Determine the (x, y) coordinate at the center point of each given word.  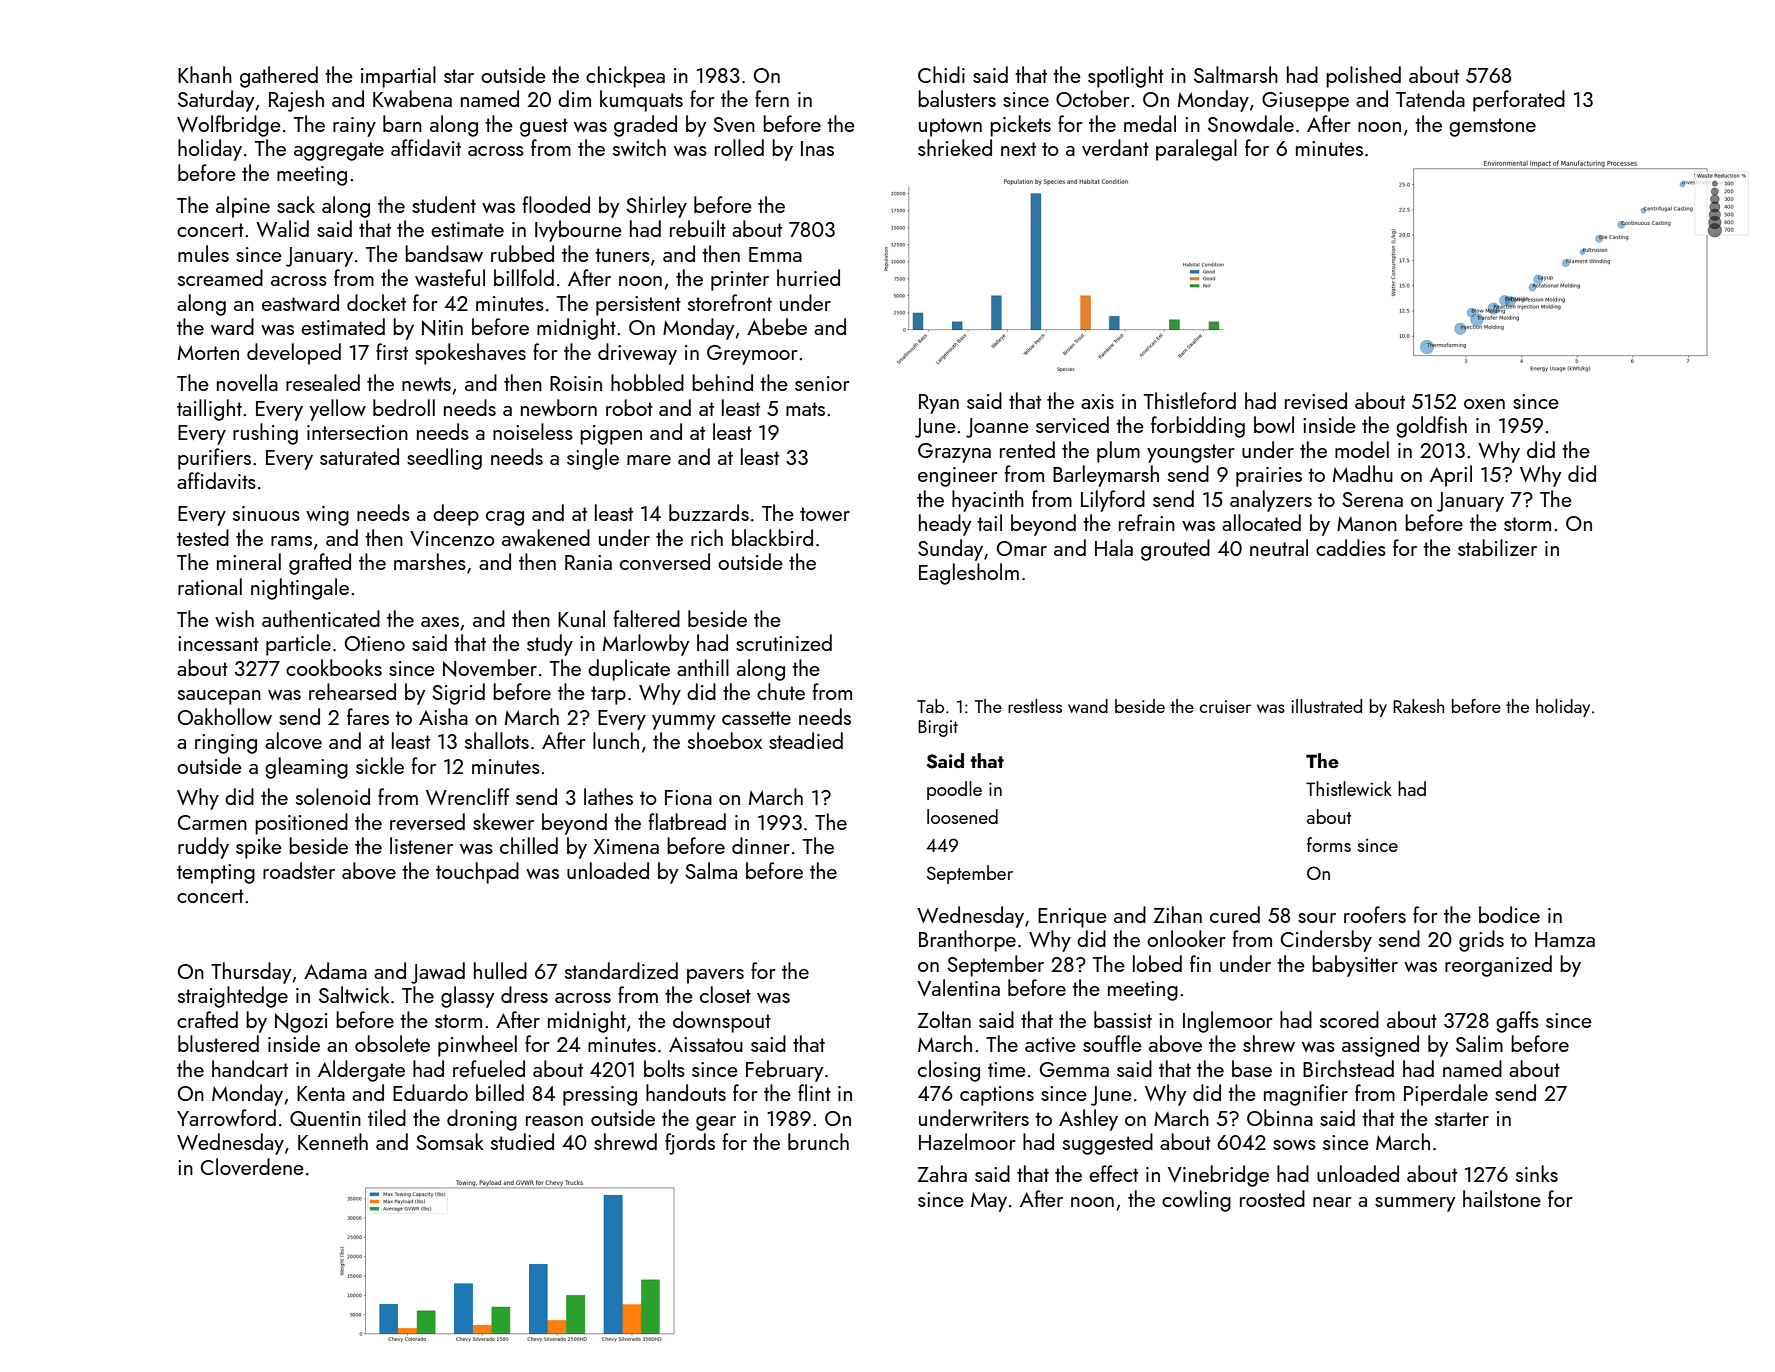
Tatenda (1430, 98)
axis (1097, 401)
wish (234, 618)
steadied (806, 740)
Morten (208, 352)
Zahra (942, 1173)
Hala (1114, 547)
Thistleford (1190, 400)
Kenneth (333, 1141)
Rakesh (1418, 706)
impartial (398, 77)
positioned (301, 824)
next (1018, 149)
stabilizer (1497, 547)
